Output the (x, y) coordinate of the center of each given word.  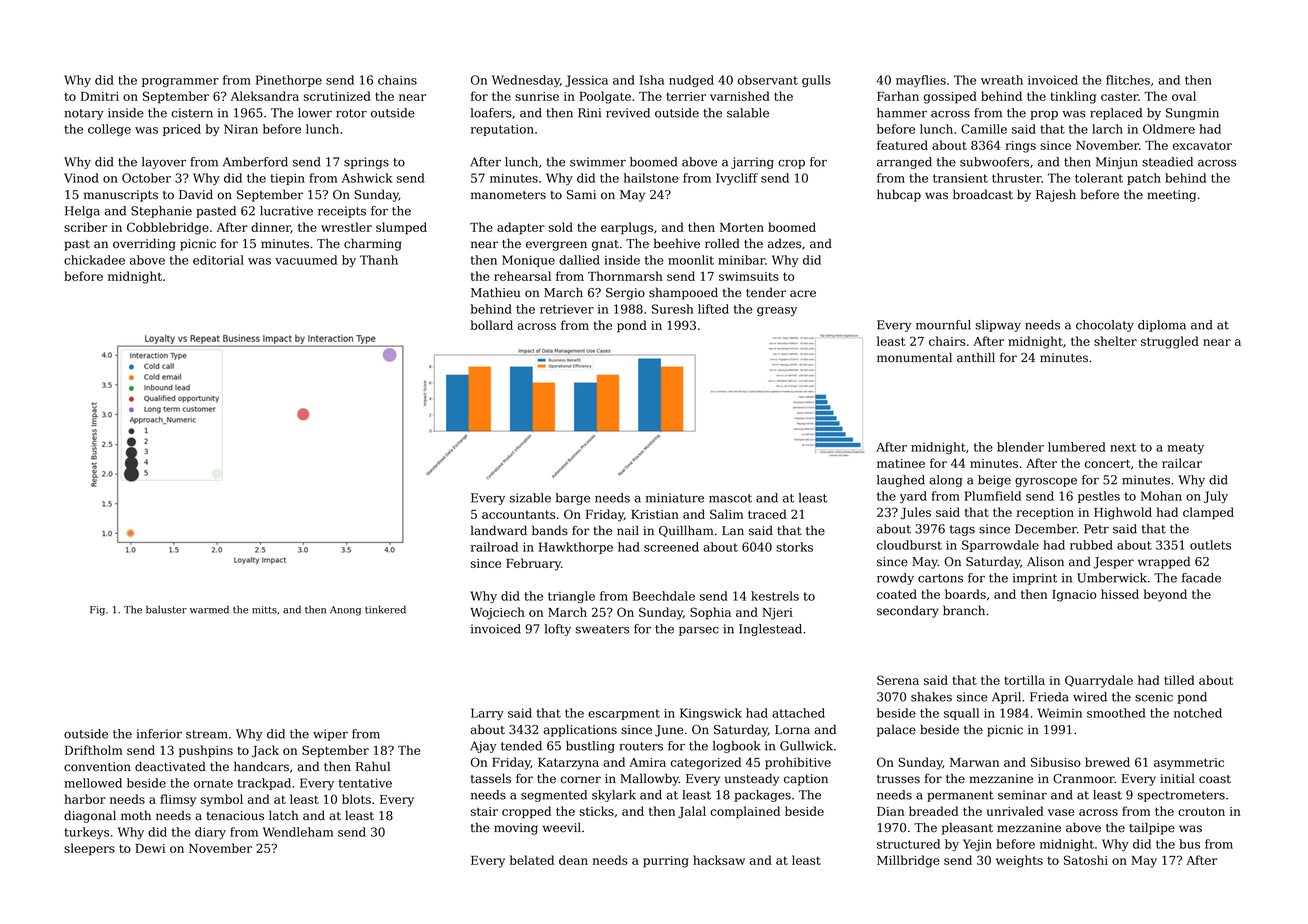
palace (896, 730)
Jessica (586, 81)
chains (397, 80)
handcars (261, 766)
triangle (571, 597)
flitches (1128, 80)
